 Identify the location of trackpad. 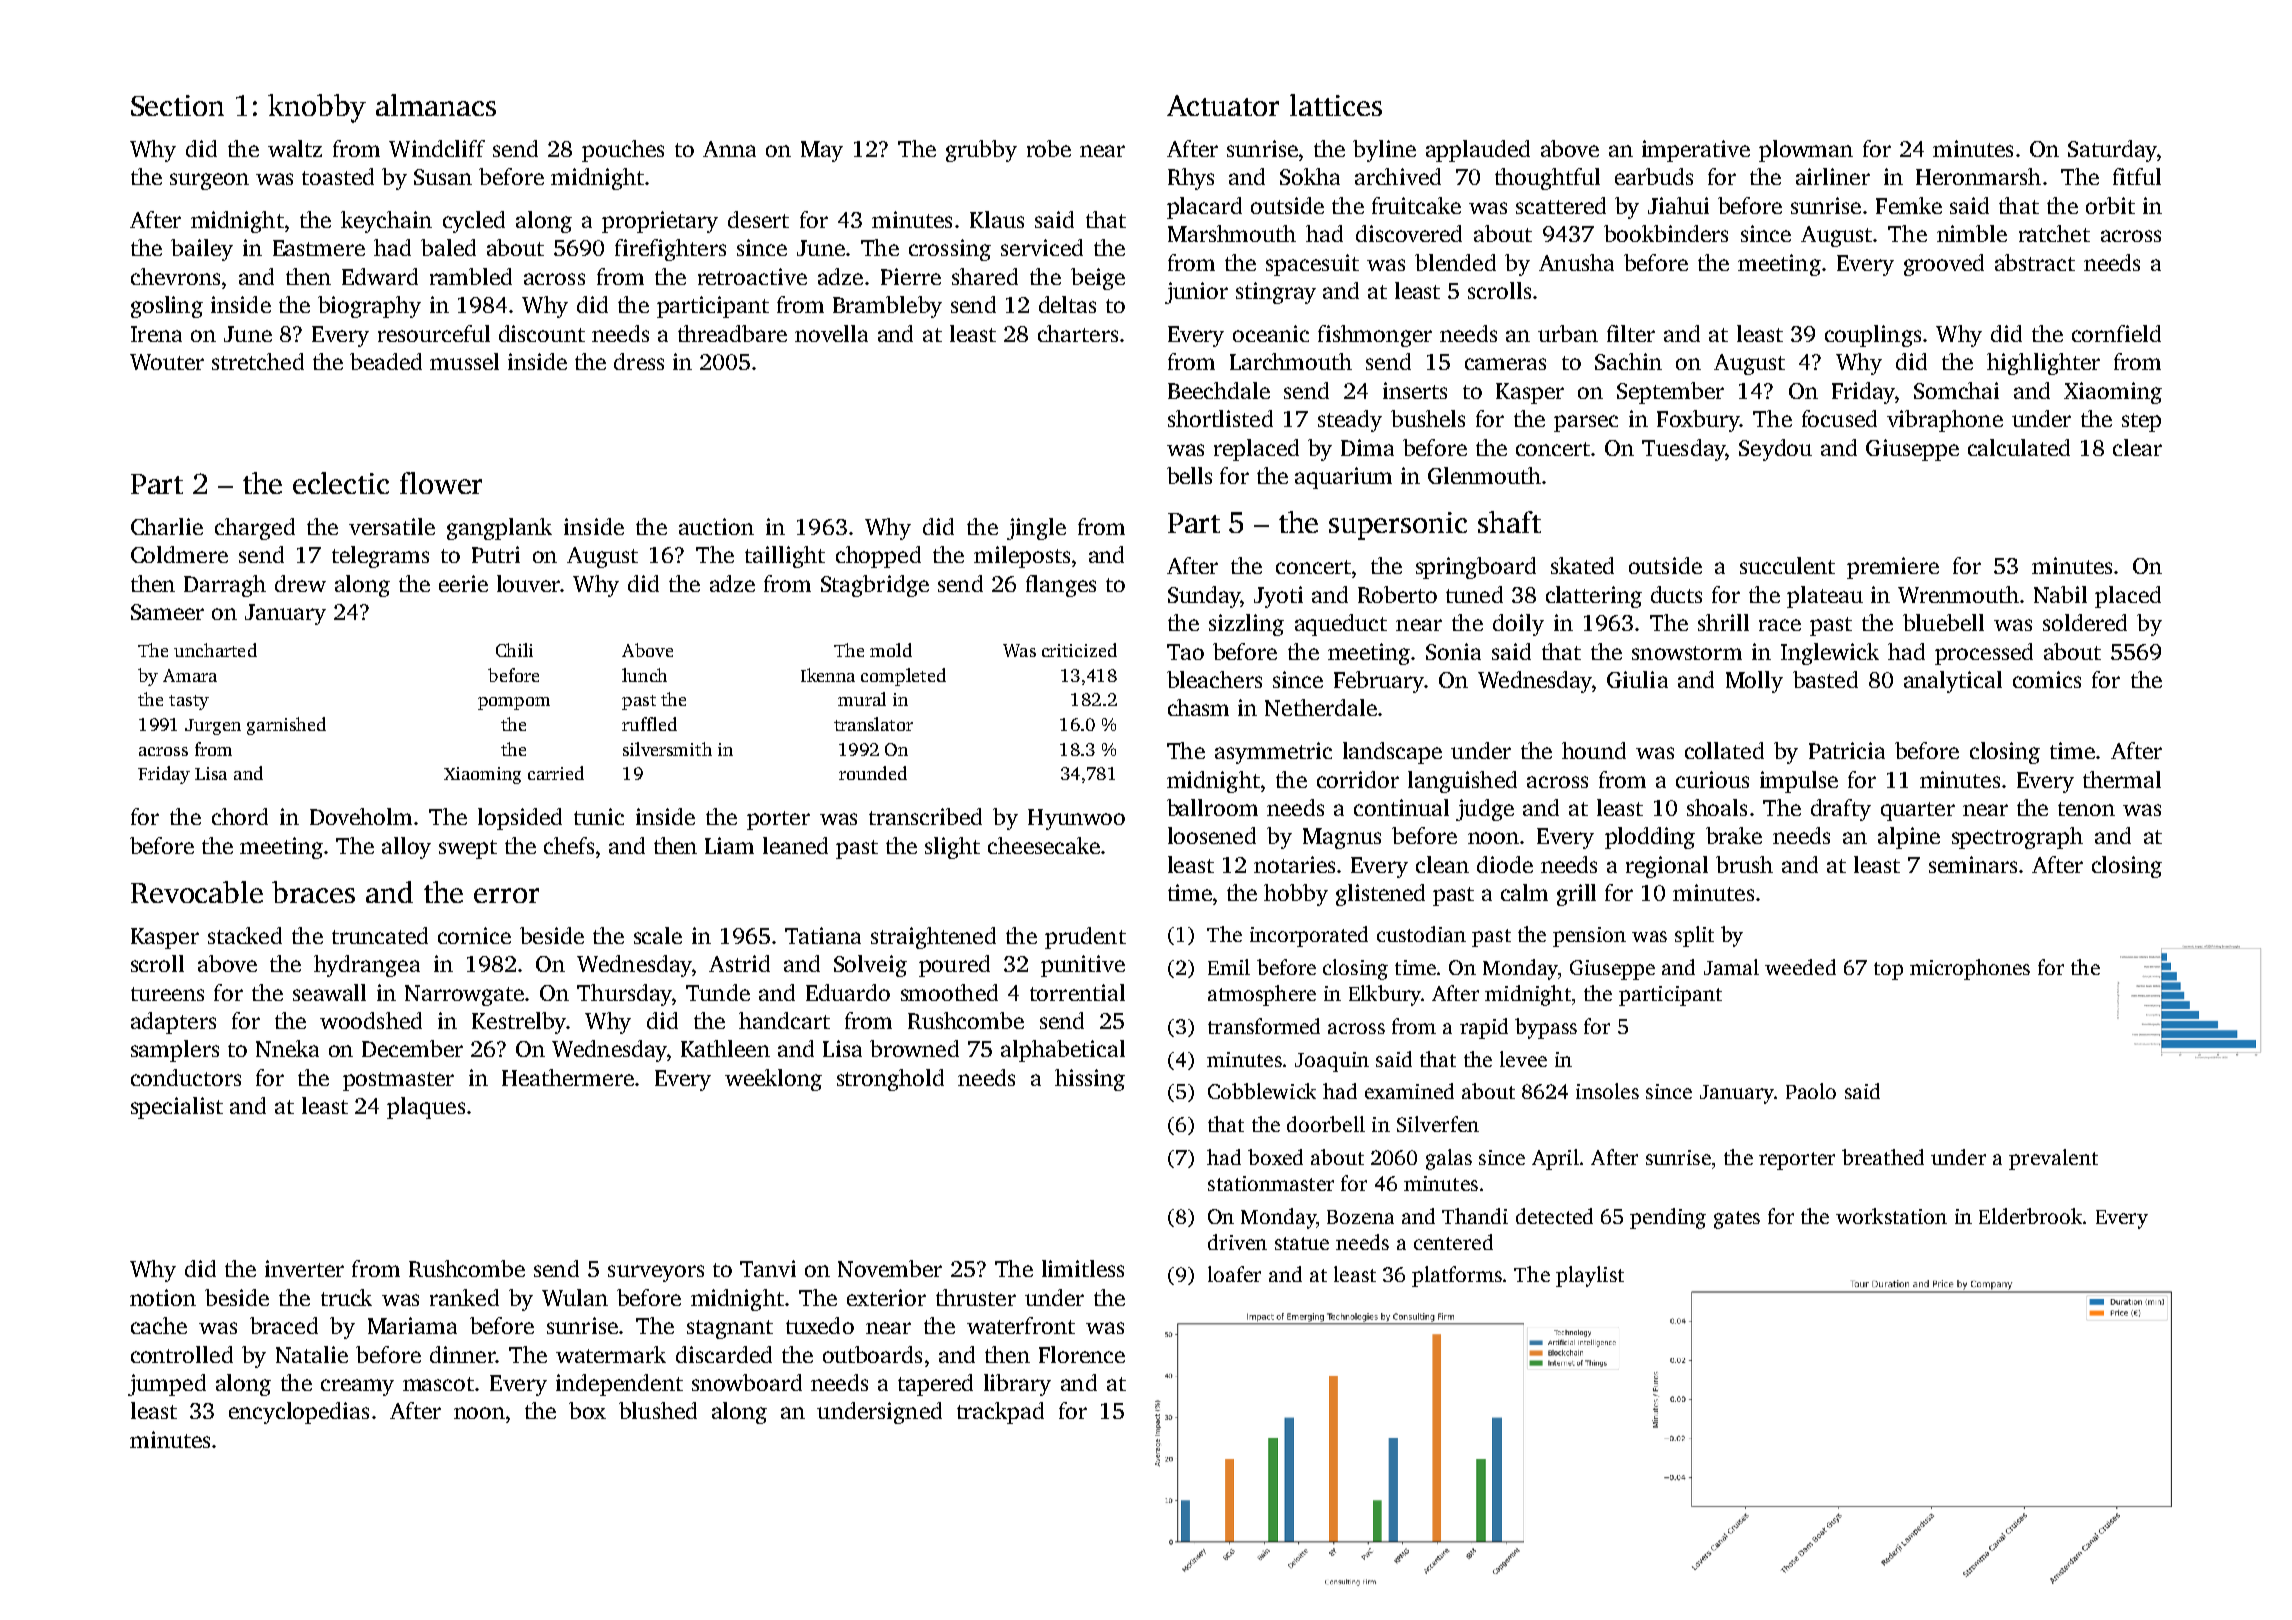
(1000, 1413).
